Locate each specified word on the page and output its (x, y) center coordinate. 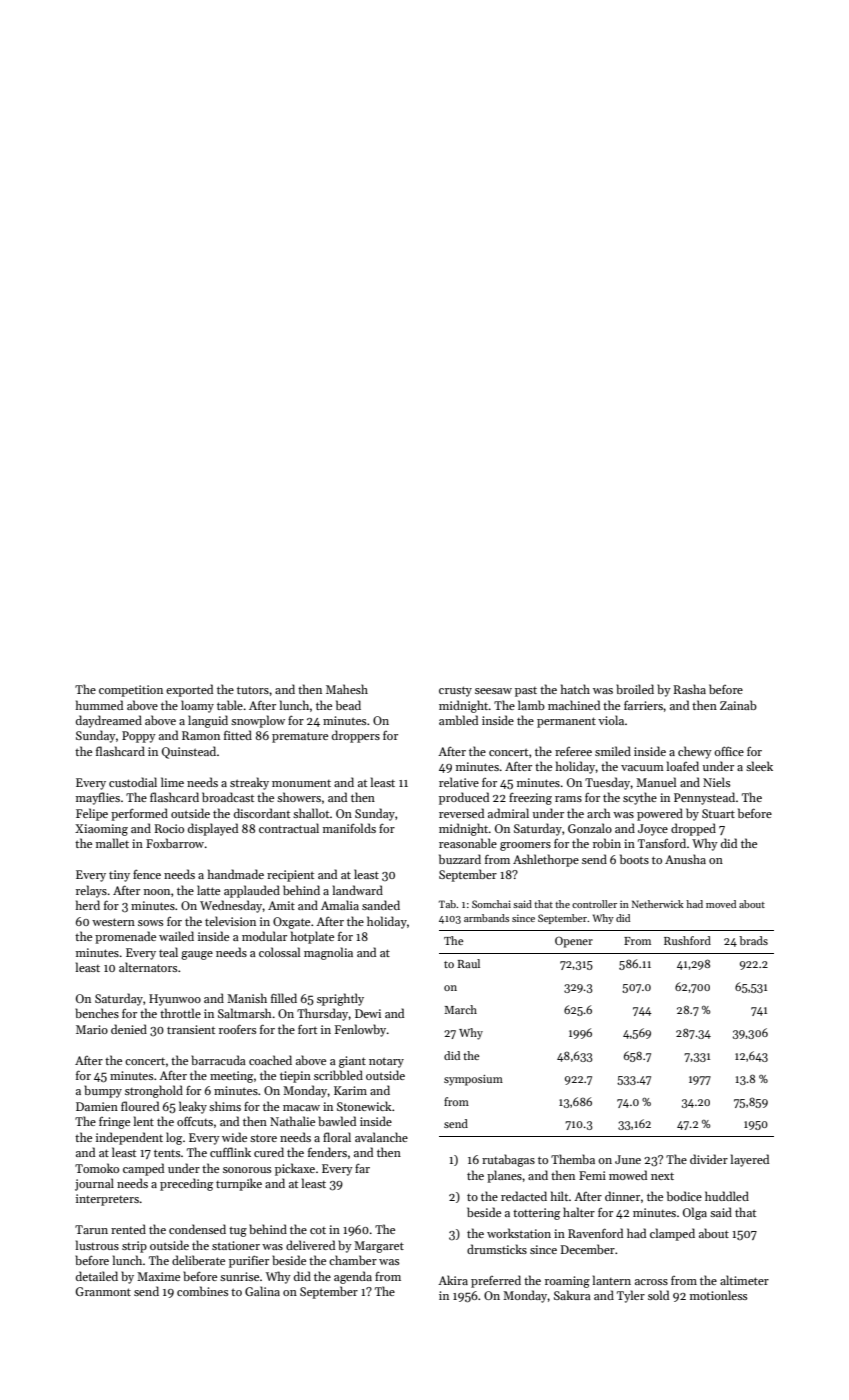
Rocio (169, 828)
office (729, 751)
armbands (486, 918)
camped (143, 1169)
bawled (337, 1121)
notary (386, 1062)
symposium (473, 1080)
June (628, 1159)
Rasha (690, 689)
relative (459, 782)
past (526, 692)
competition (131, 691)
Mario (92, 1029)
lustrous (97, 1245)
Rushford (687, 940)
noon (157, 892)
